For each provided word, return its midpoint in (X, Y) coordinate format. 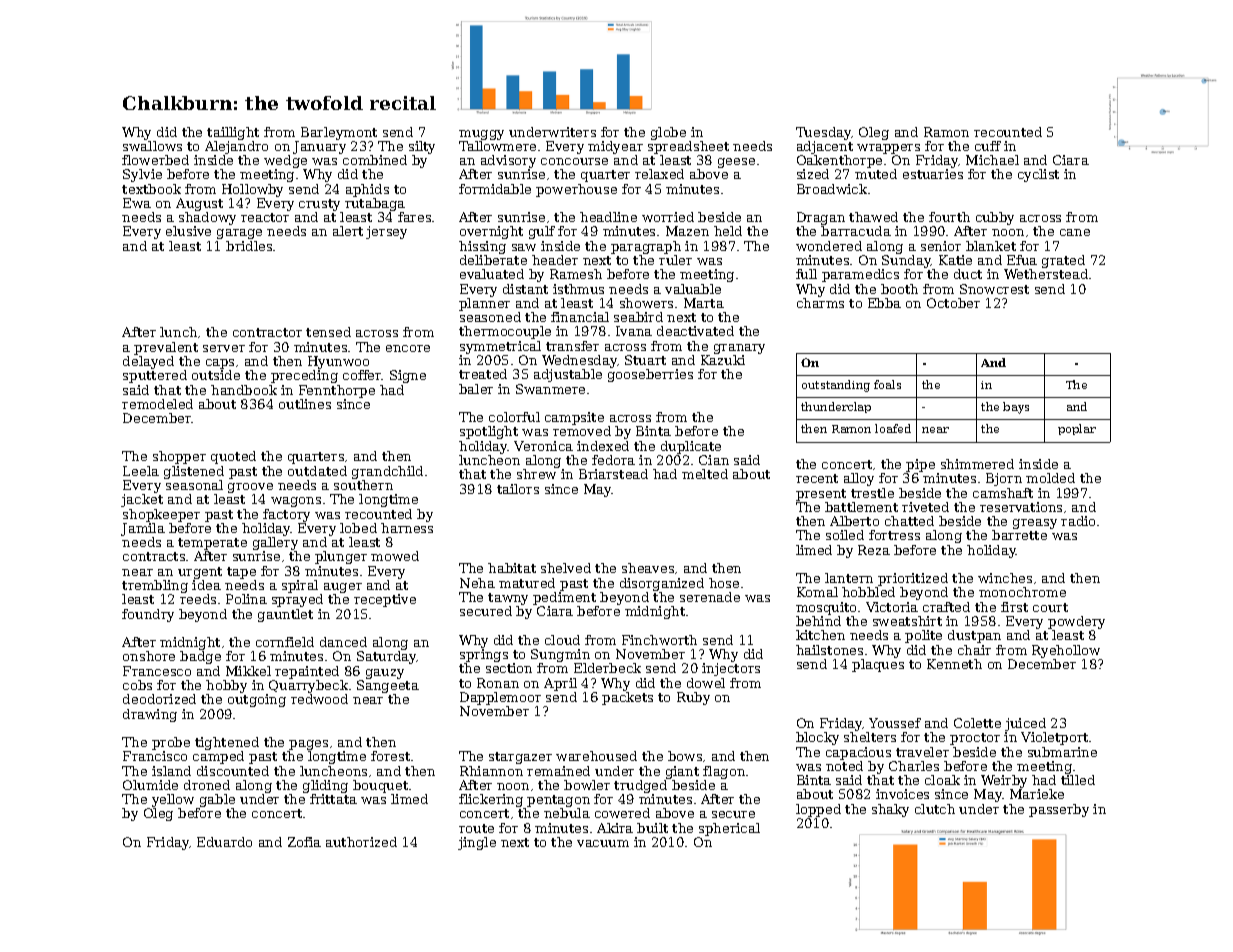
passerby (1059, 810)
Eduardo (224, 842)
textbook (151, 189)
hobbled (868, 592)
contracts (154, 556)
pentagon (558, 801)
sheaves (648, 568)
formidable (495, 189)
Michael (992, 160)
